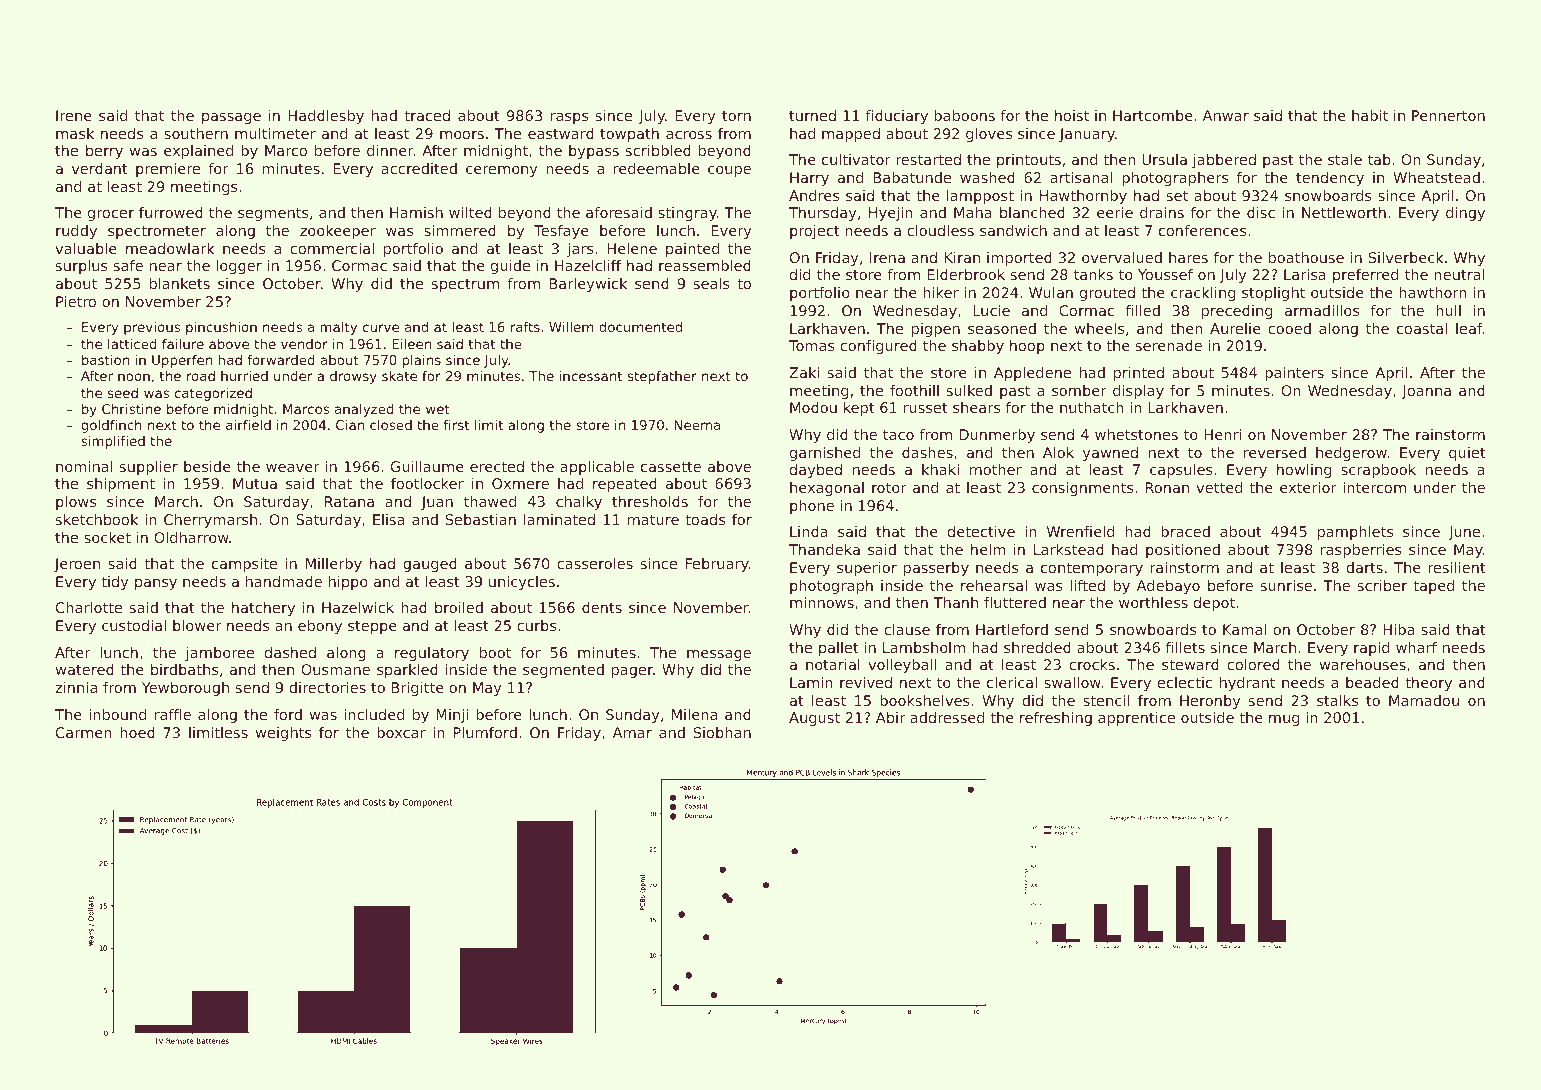 The image size is (1541, 1090). Describe the element at coordinates (1224, 161) in the page. I see `jabbered` at that location.
